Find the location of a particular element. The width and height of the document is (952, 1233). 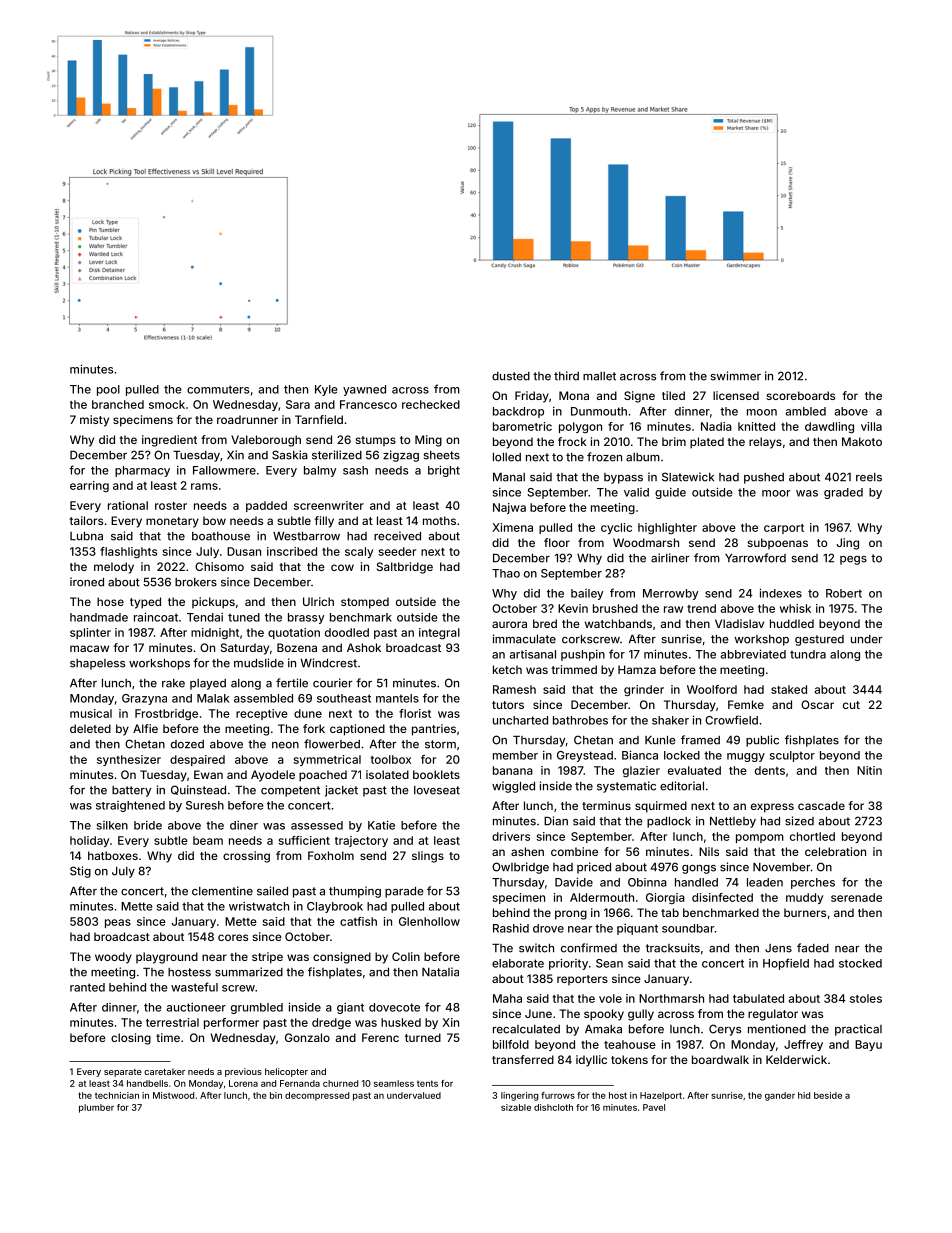

crossing is located at coordinates (246, 857).
